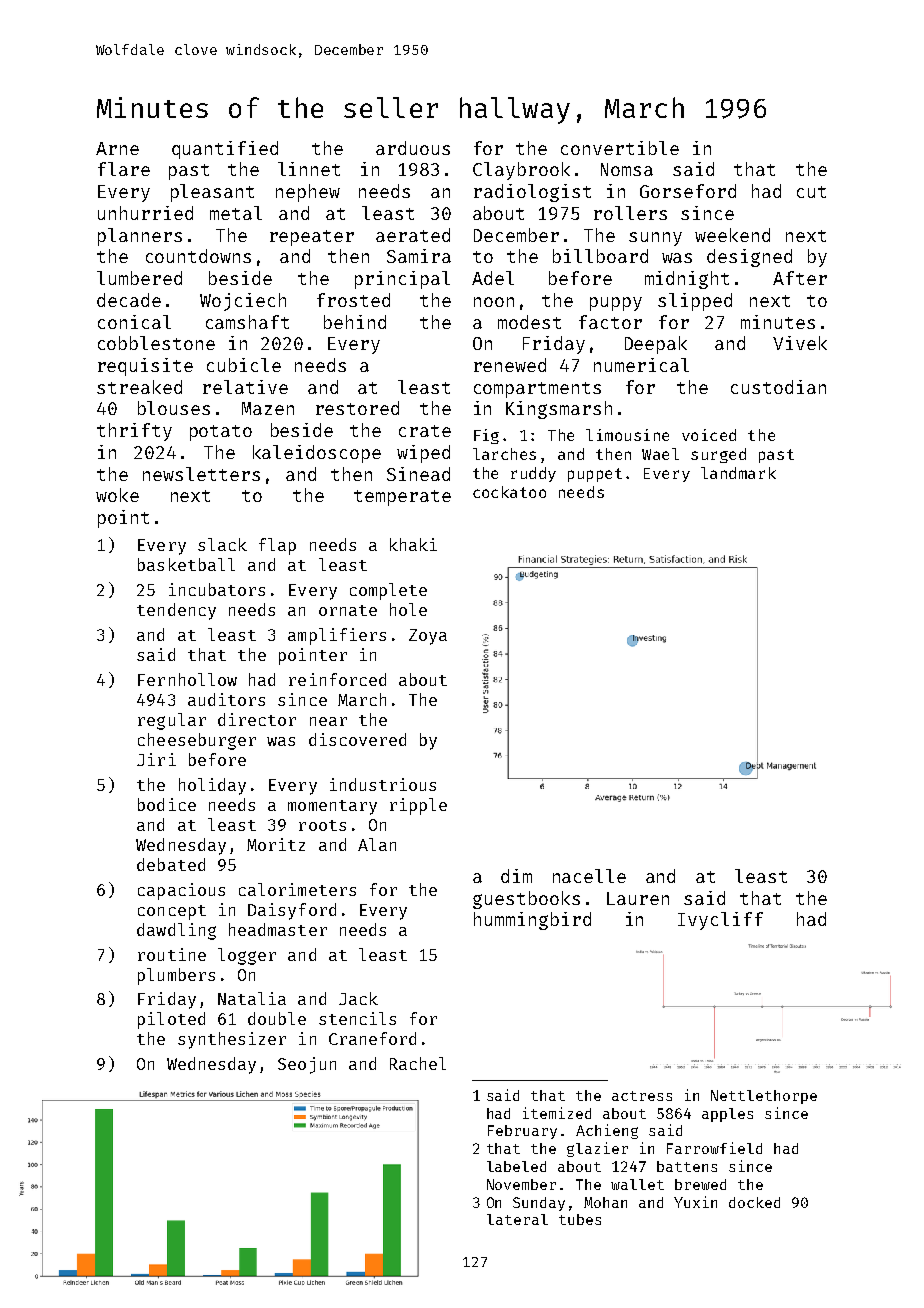 The width and height of the page is (924, 1308). I want to click on ripple, so click(418, 806).
